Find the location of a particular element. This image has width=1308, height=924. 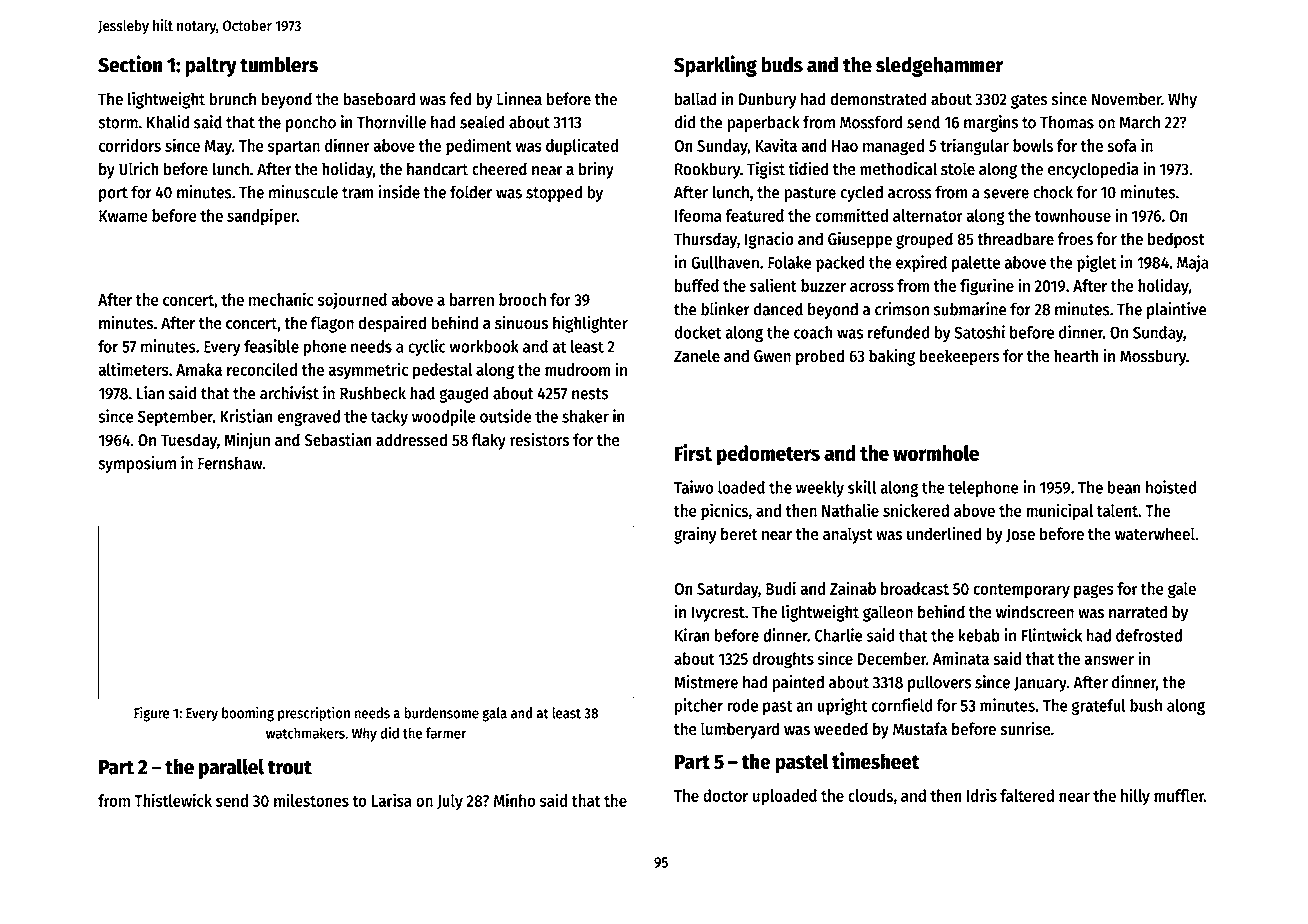

minuscule is located at coordinates (303, 192).
